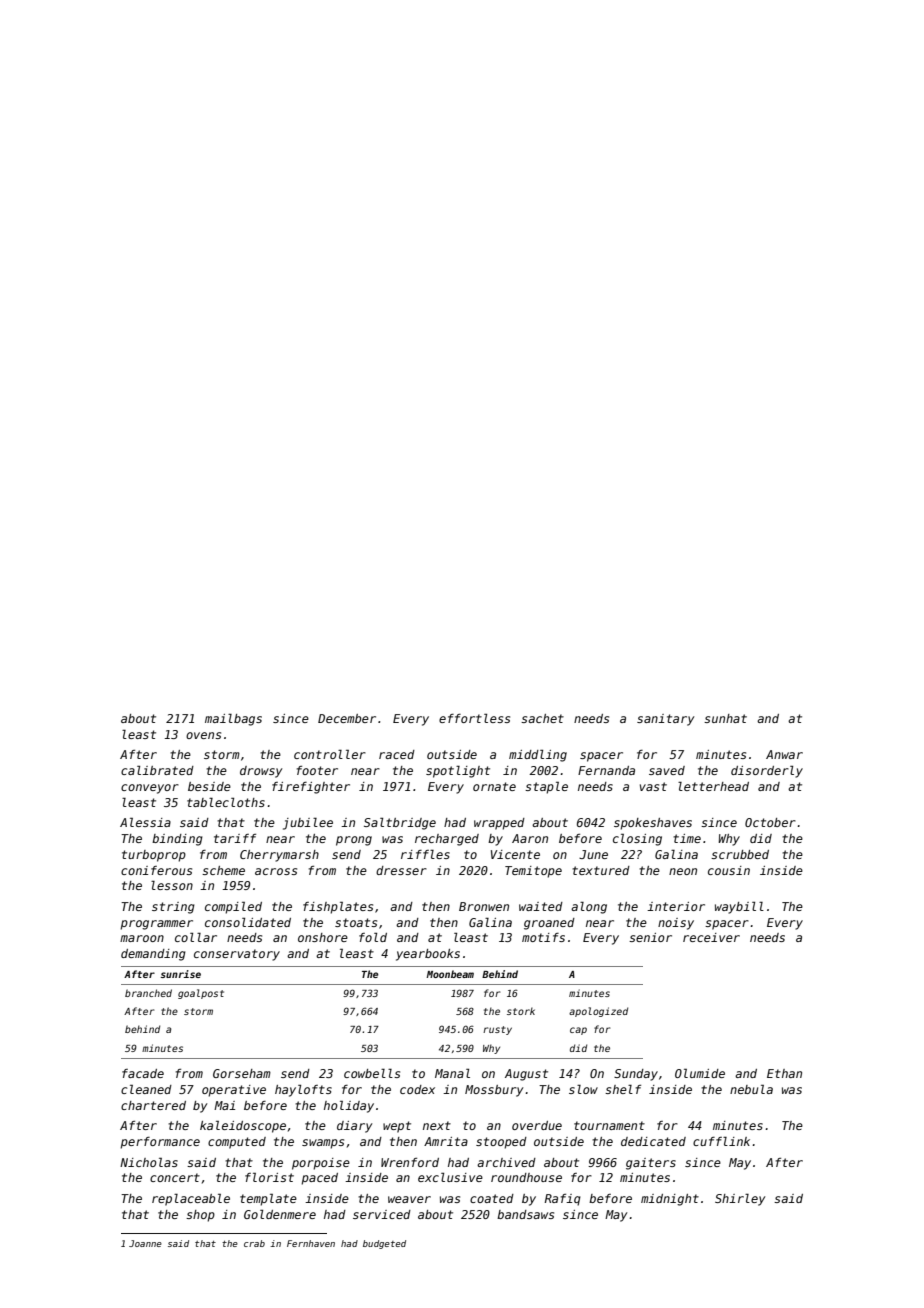 The width and height of the screenshot is (924, 1308). Describe the element at coordinates (474, 718) in the screenshot. I see `effortless` at that location.
